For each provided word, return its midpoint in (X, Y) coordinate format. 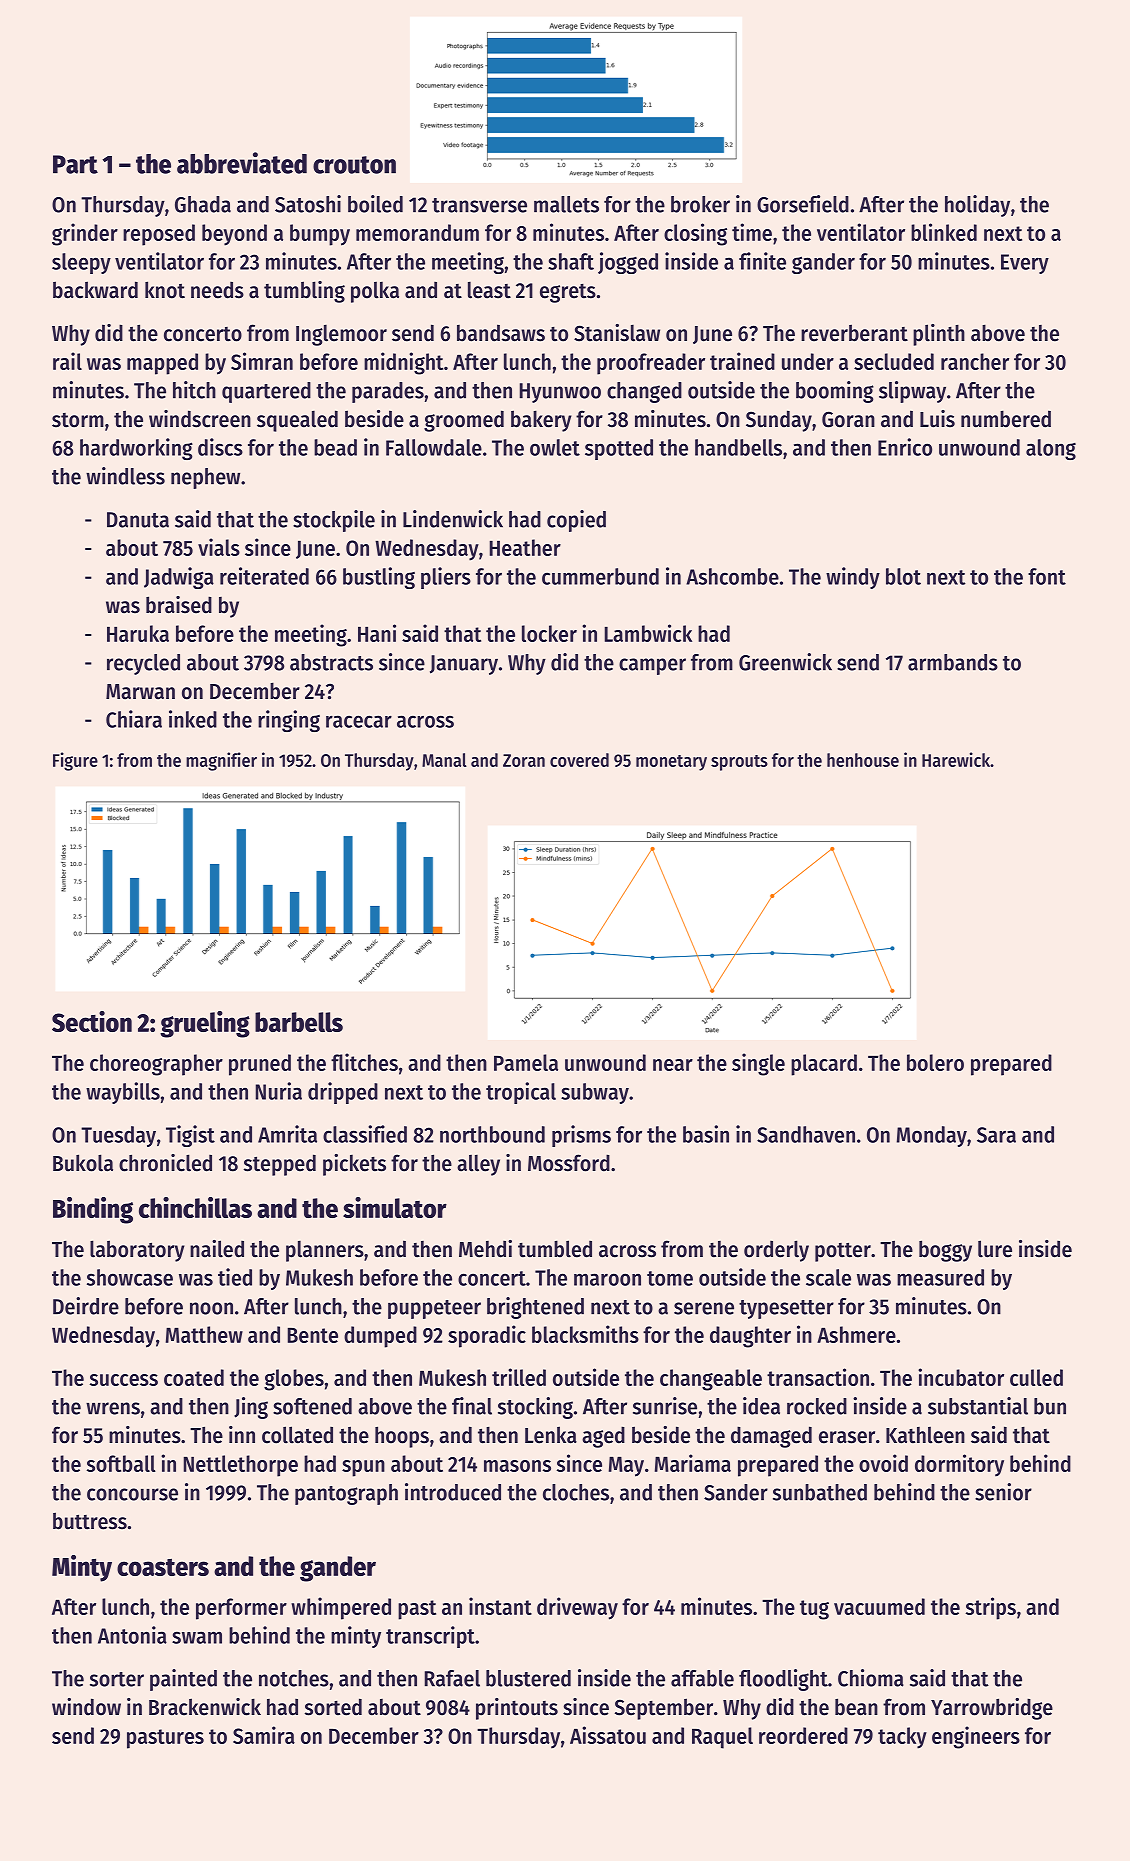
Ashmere (856, 1334)
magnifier (221, 761)
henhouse (863, 760)
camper (652, 666)
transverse (479, 205)
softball (121, 1463)
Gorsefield (803, 204)
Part (75, 164)
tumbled (555, 1249)
